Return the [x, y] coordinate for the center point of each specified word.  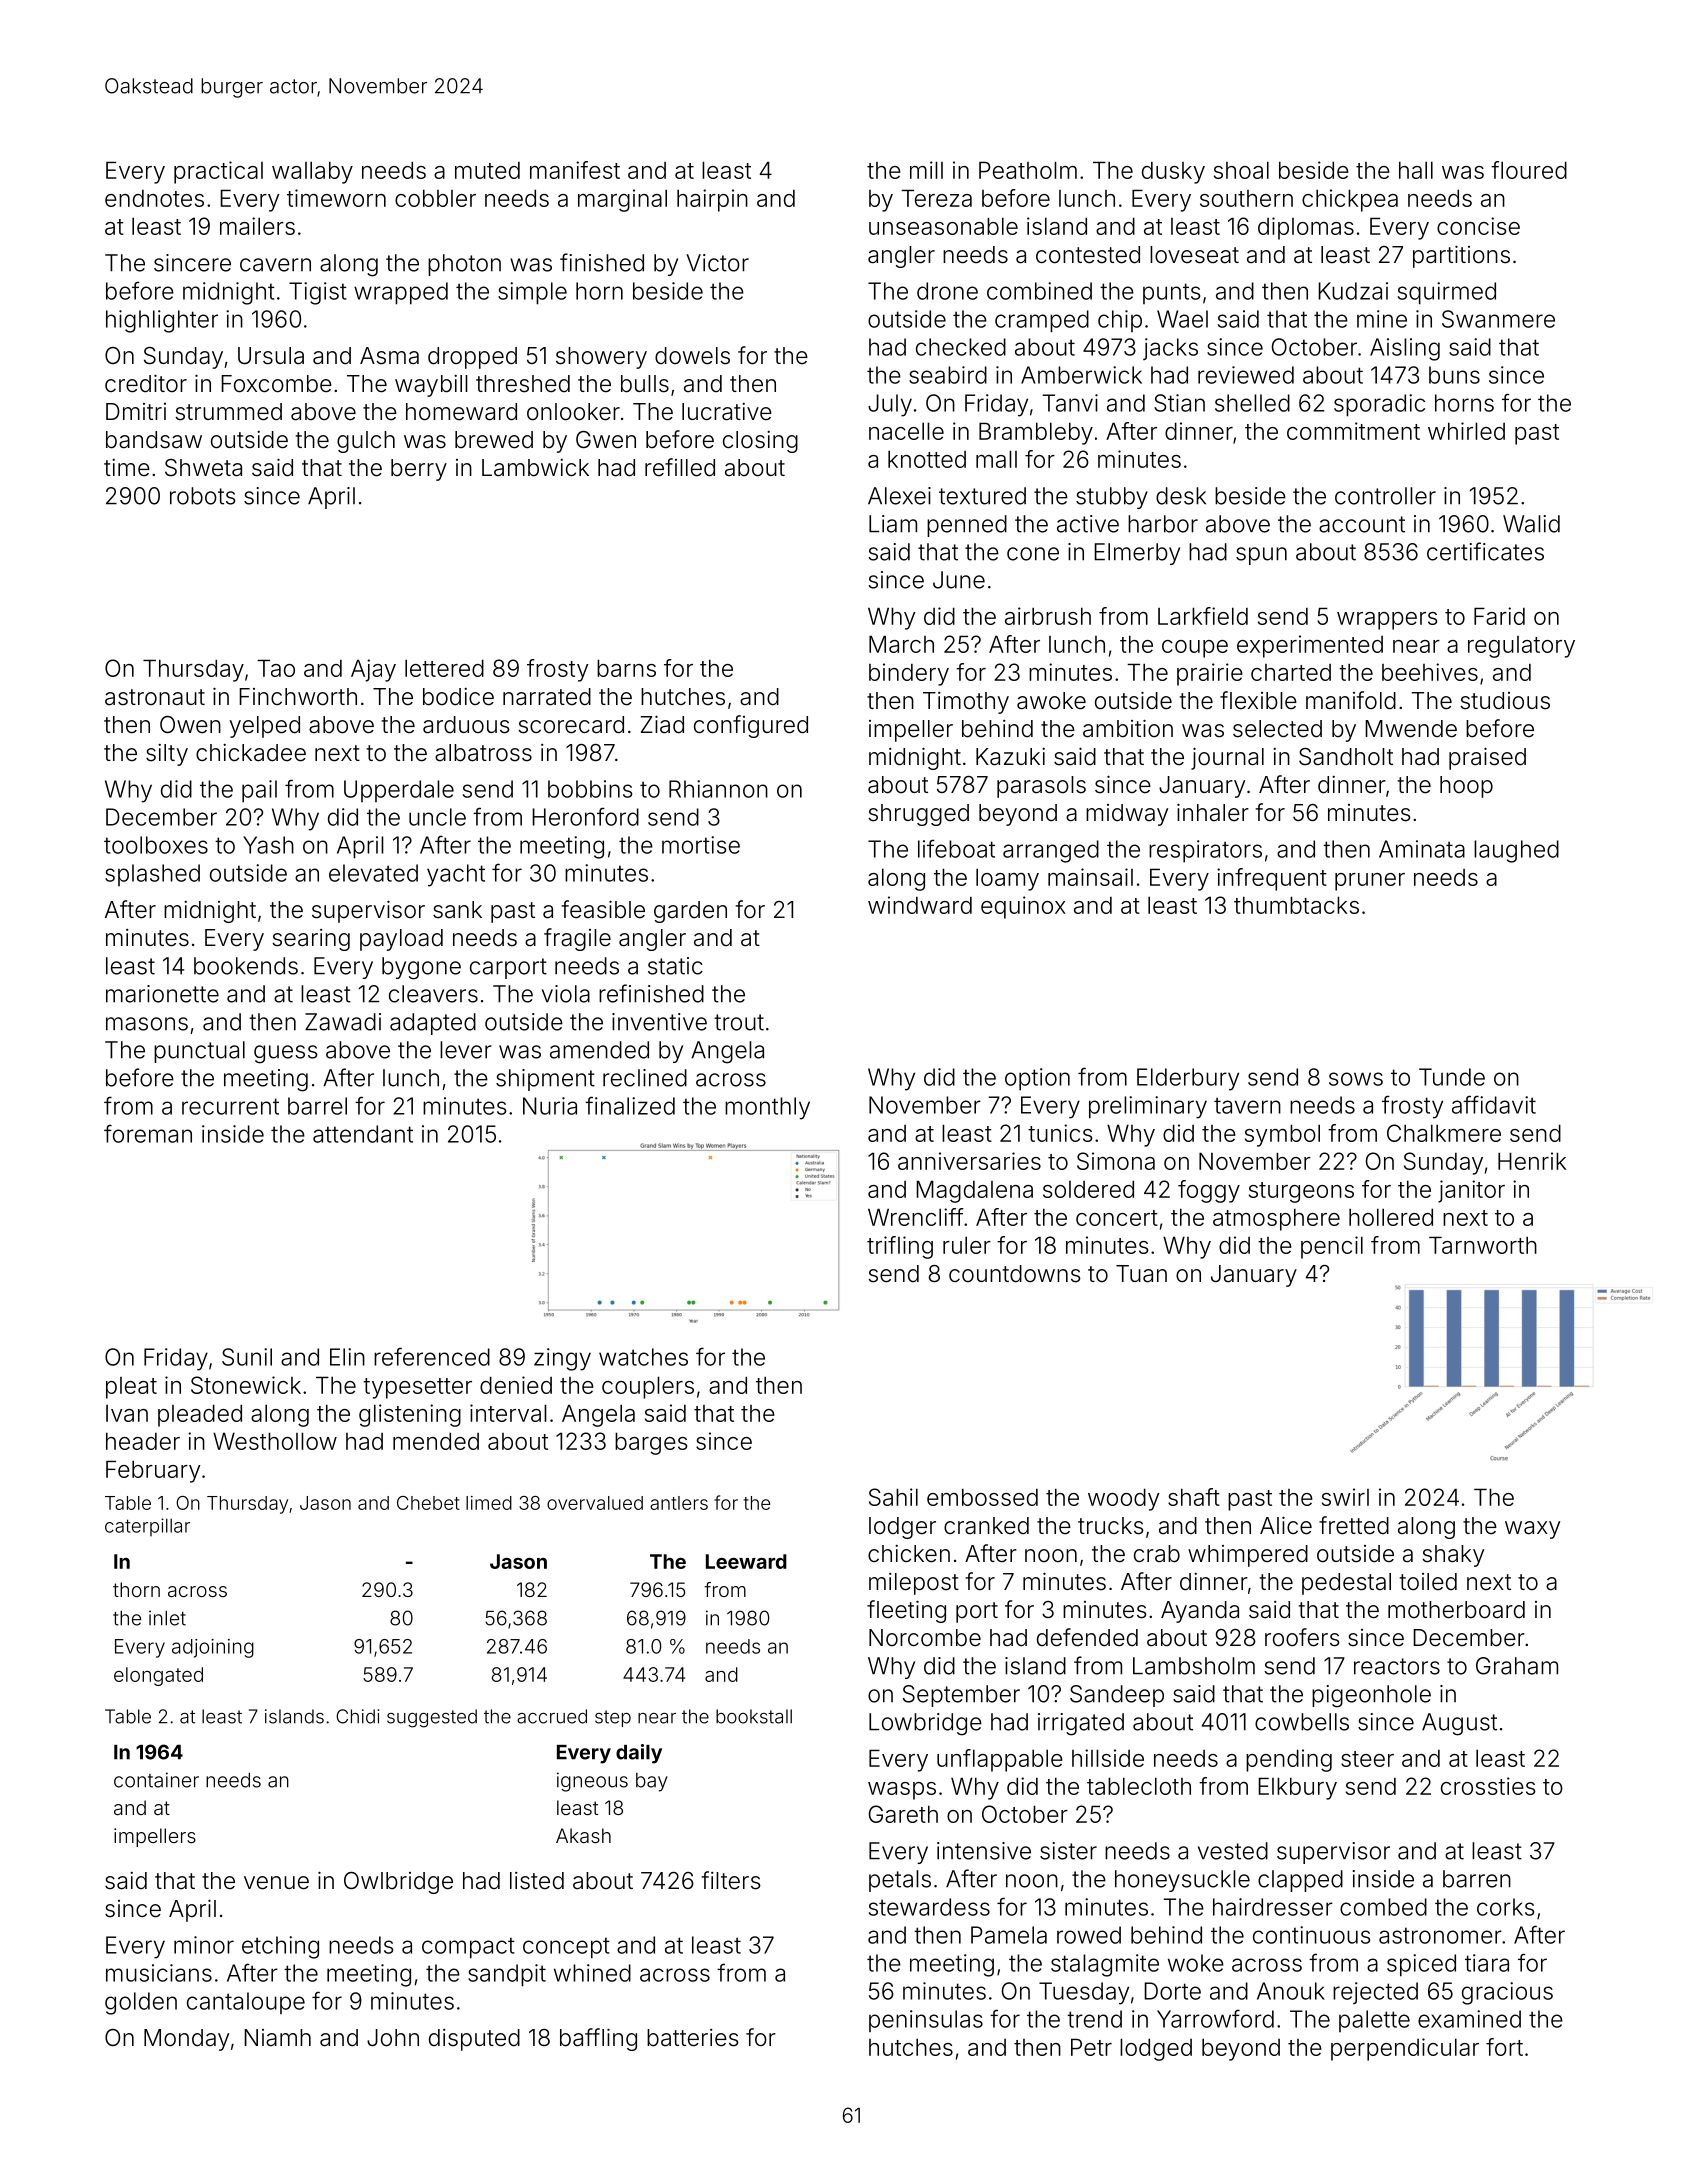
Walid [1531, 524]
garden [690, 912]
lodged [1156, 2049]
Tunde [1452, 1077]
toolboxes [156, 845]
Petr [1091, 2047]
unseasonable [943, 226]
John [393, 2038]
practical [218, 172]
